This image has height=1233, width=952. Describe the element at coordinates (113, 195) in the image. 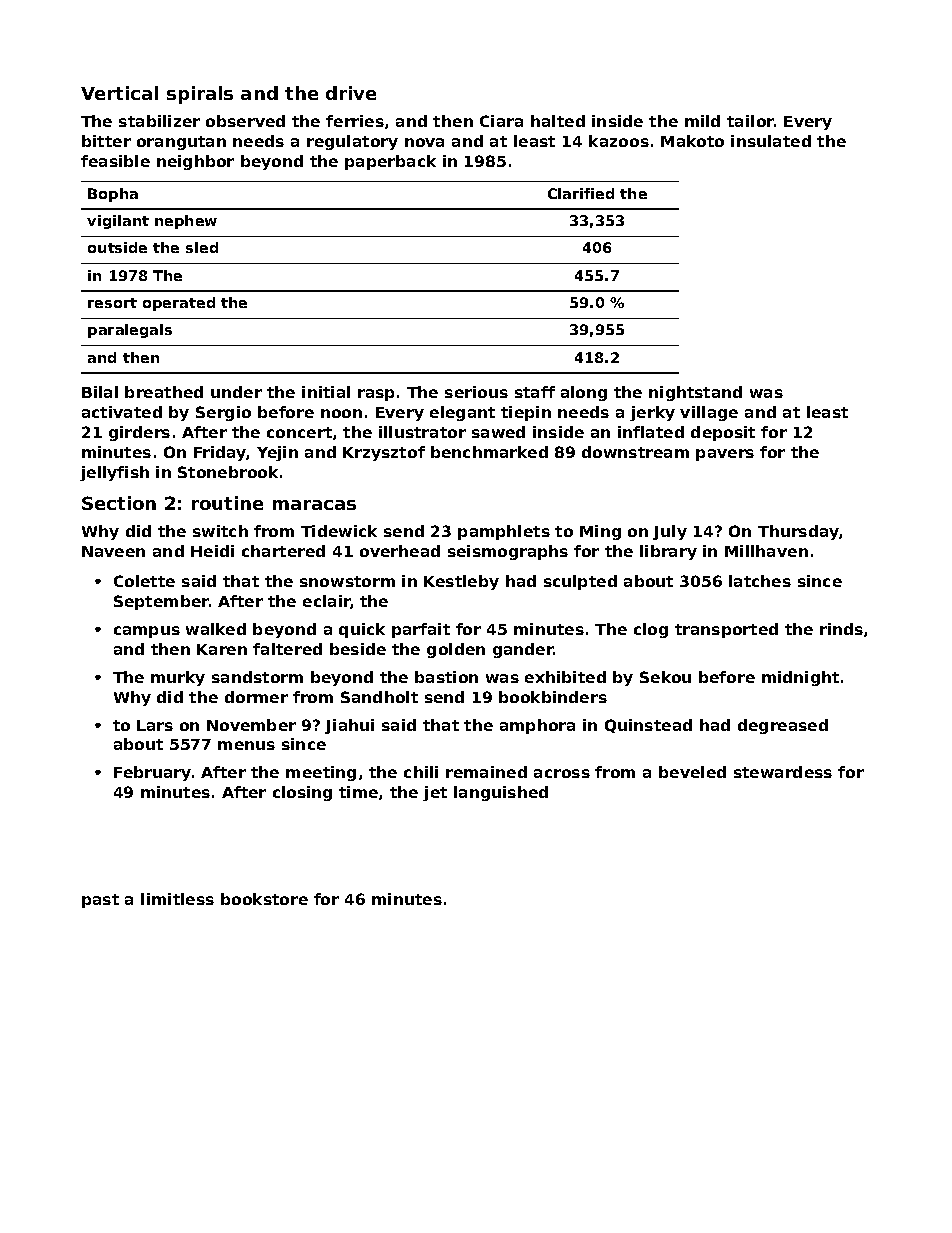

I see `Bopha` at that location.
